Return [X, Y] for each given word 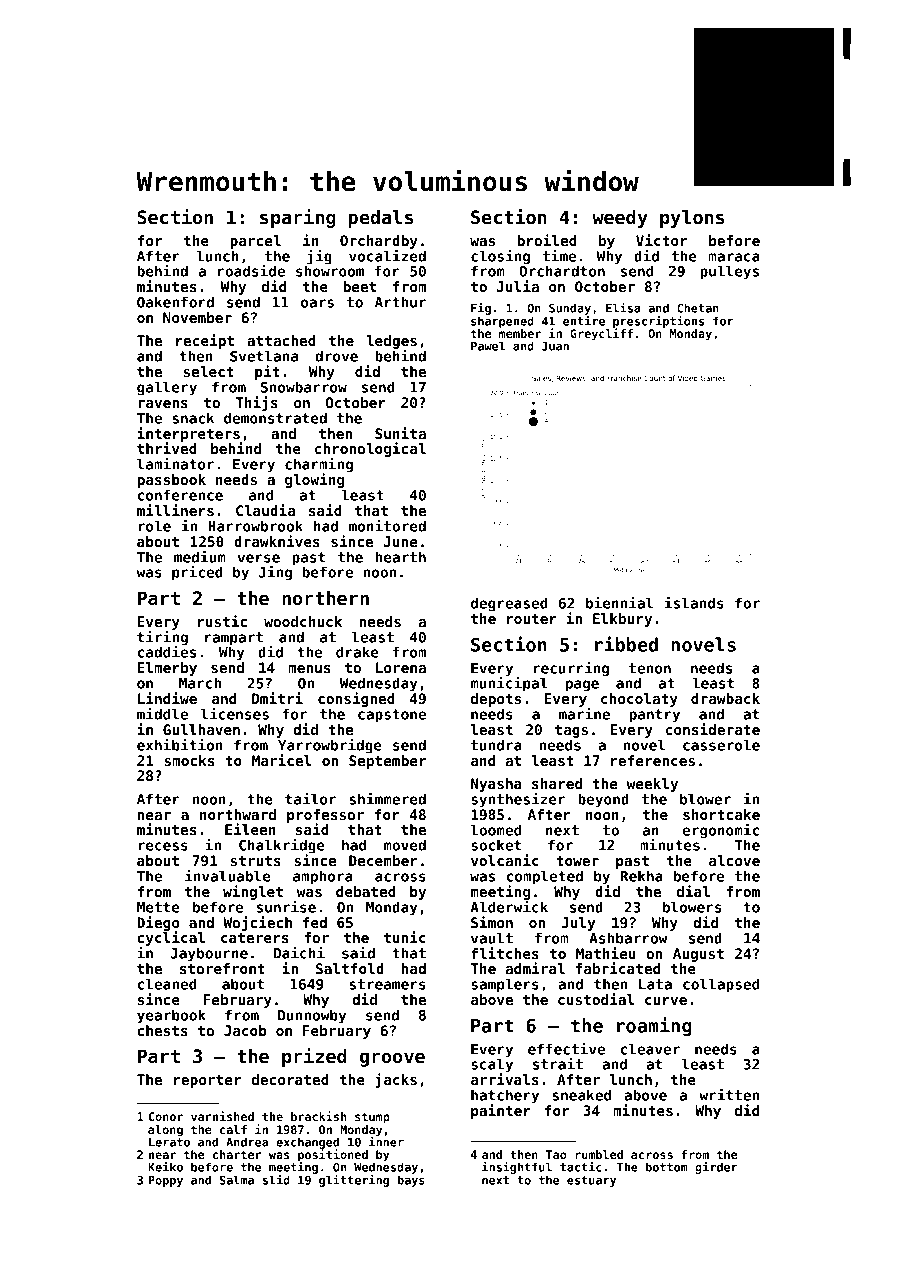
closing [500, 257]
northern [325, 598]
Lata [655, 984]
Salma [237, 1180]
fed [315, 922]
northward [238, 814]
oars [317, 303]
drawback [725, 698]
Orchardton [562, 271]
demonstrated [275, 418]
